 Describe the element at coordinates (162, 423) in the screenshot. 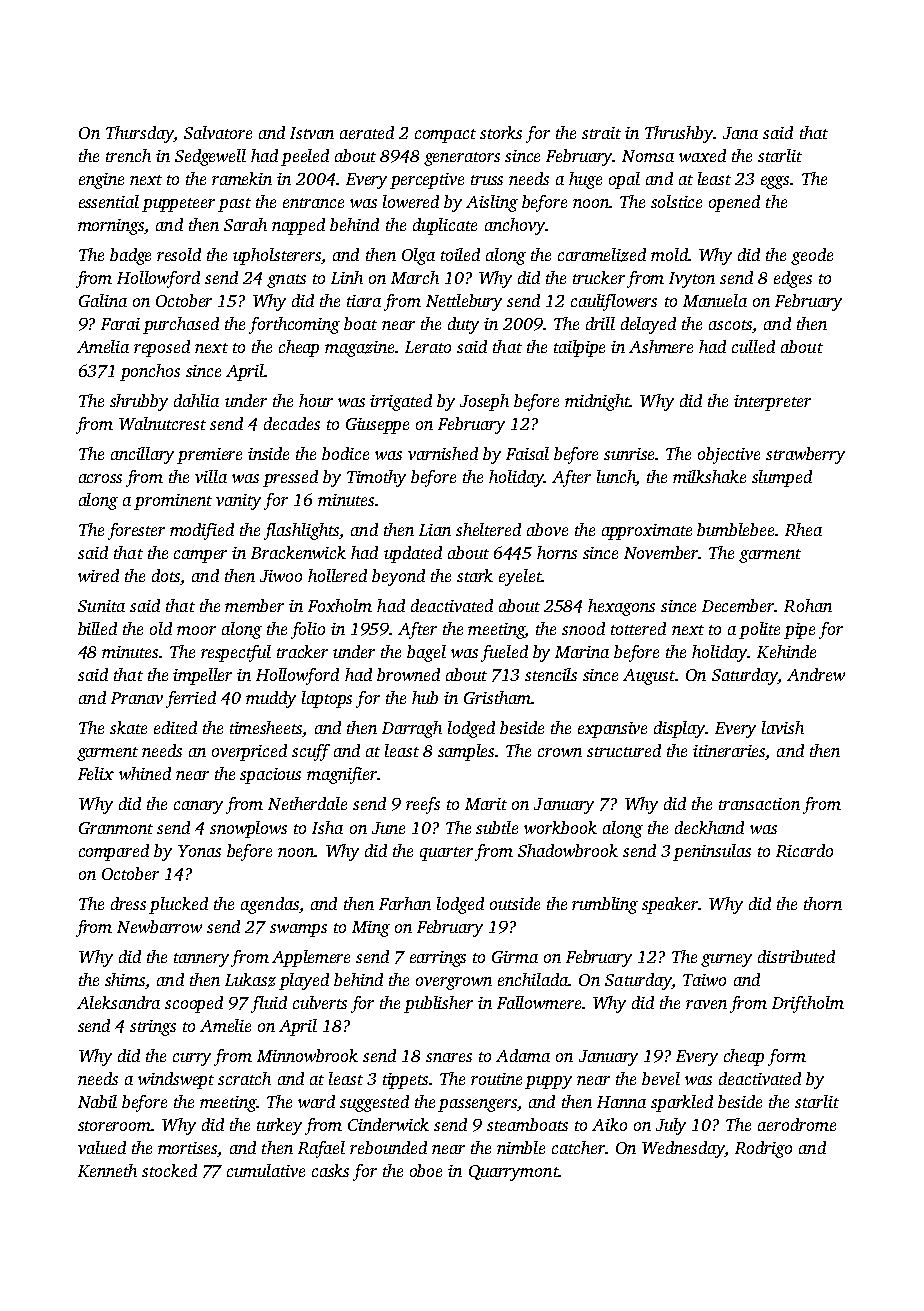

I see `Walnutcrest` at that location.
